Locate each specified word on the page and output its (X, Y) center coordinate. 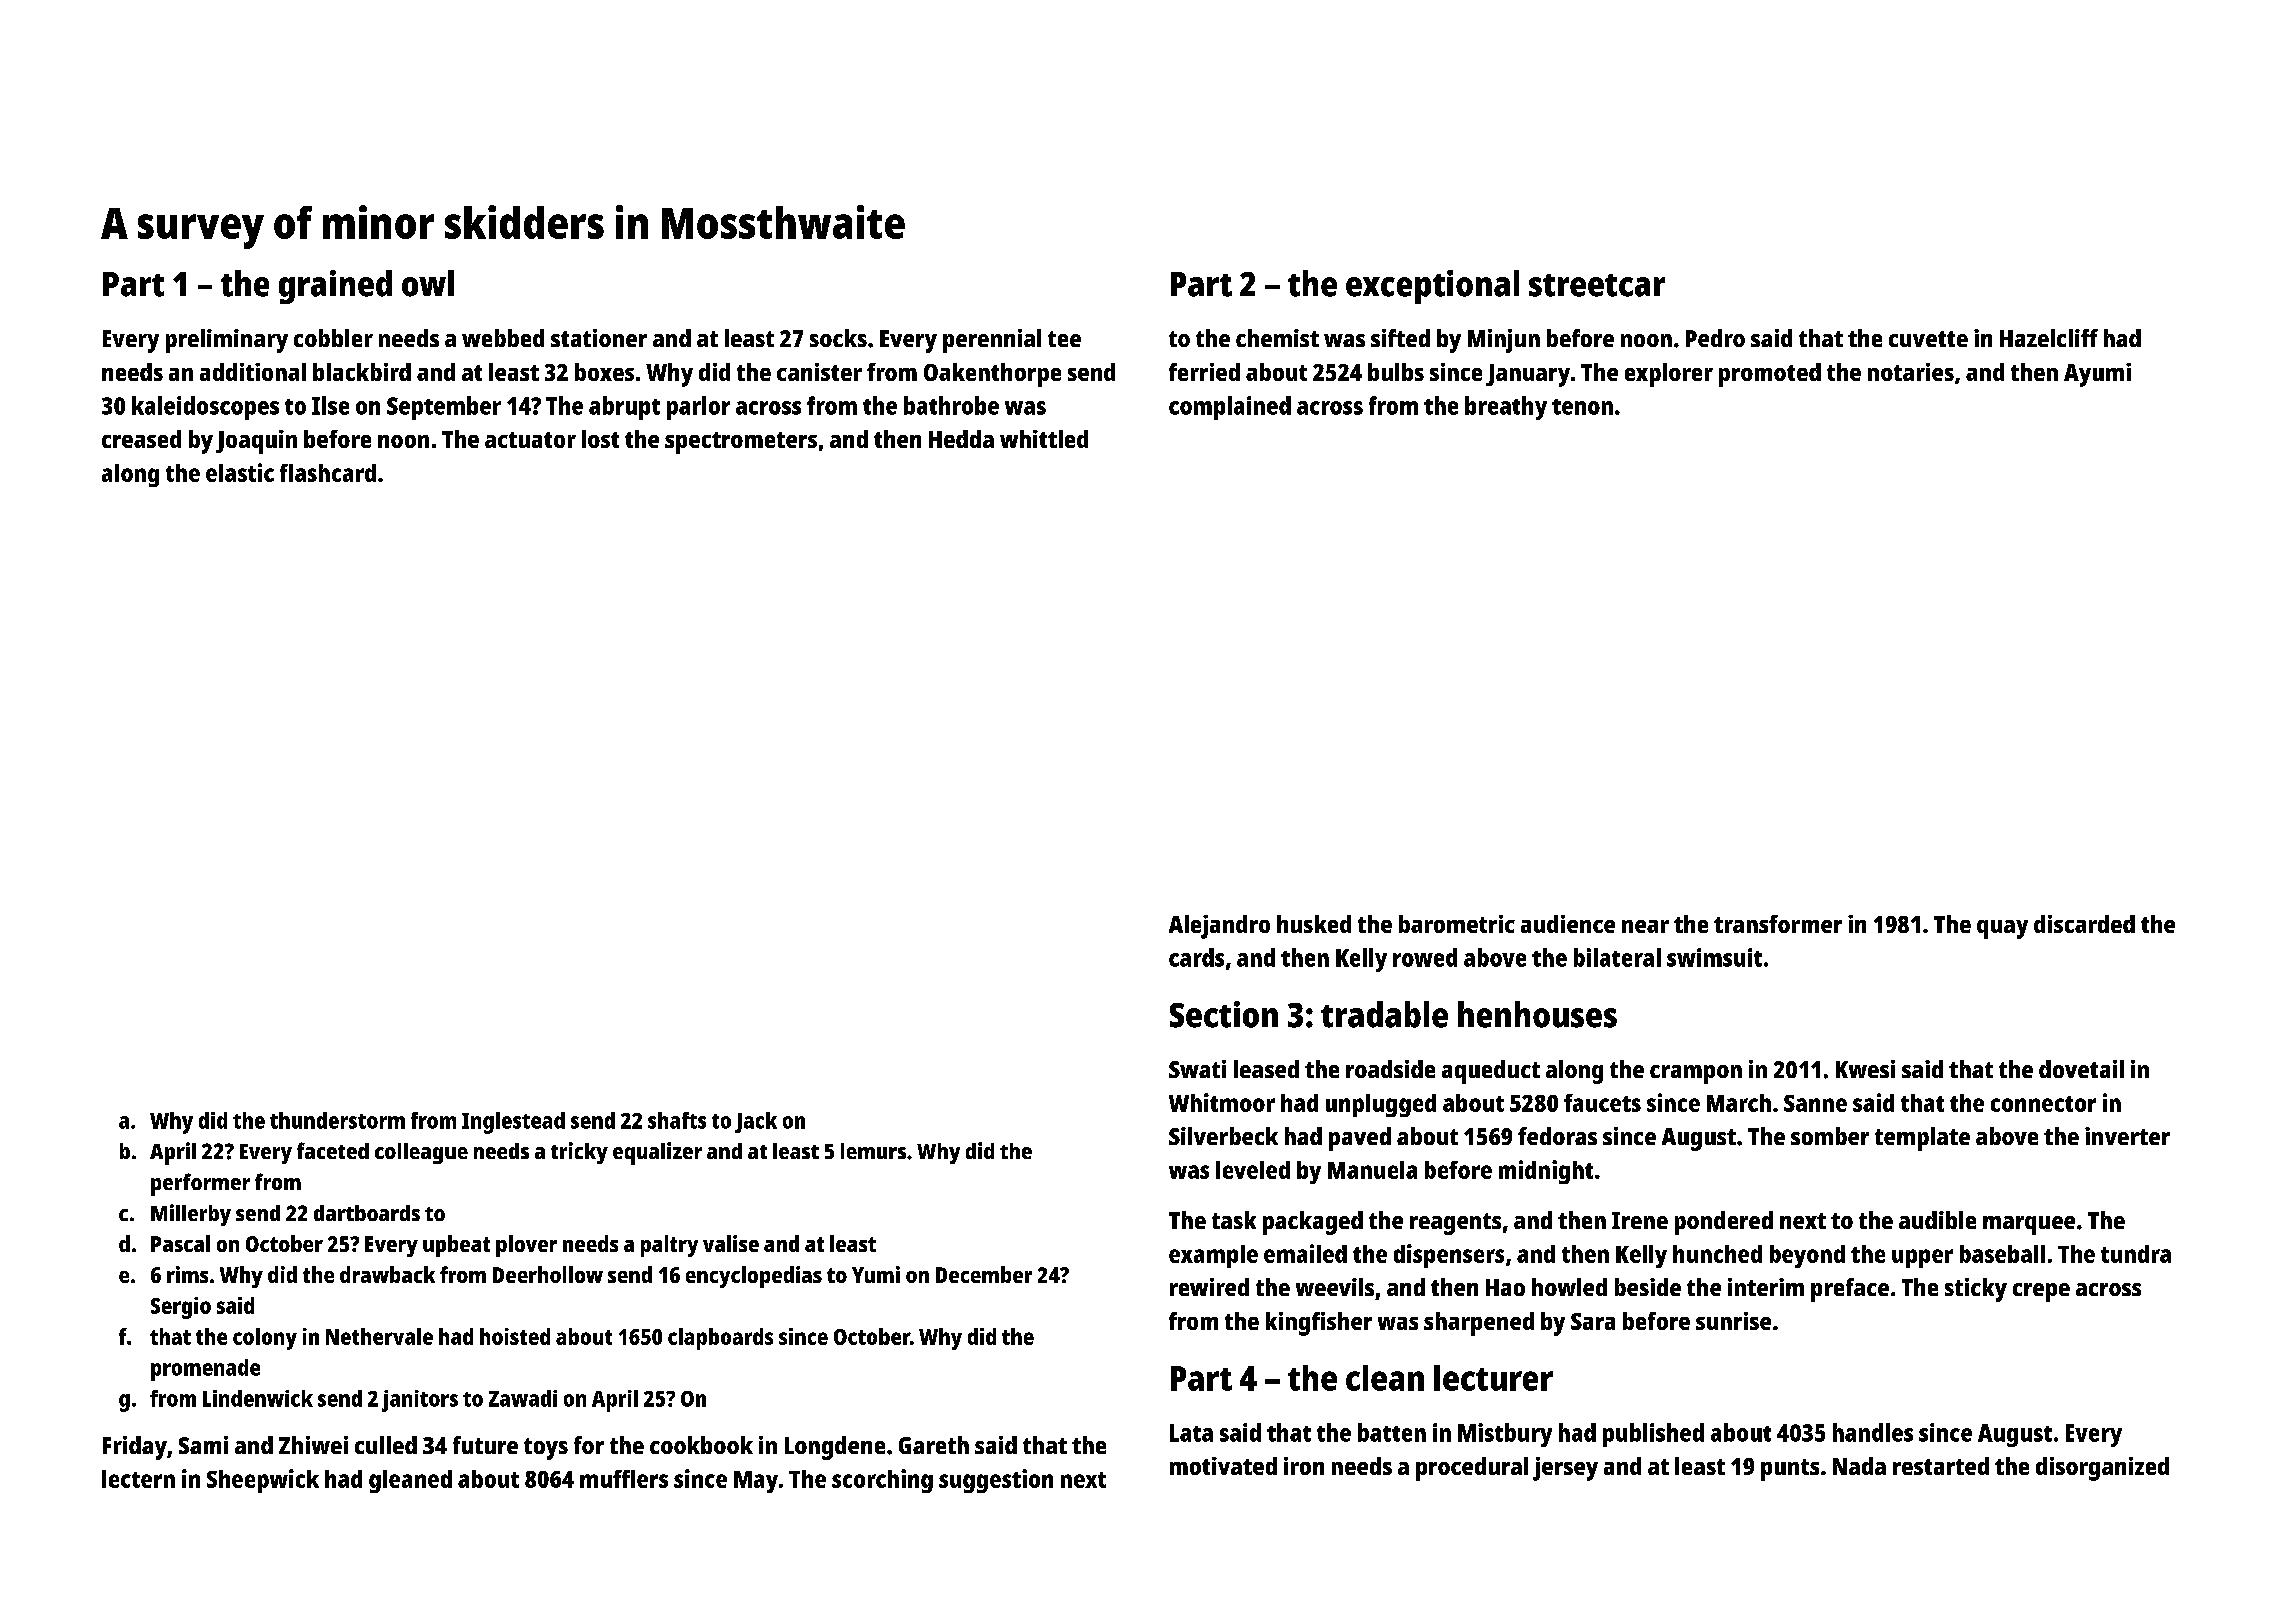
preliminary (227, 341)
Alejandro (1219, 927)
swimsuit (1714, 957)
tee (1064, 339)
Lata (1191, 1433)
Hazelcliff (2049, 338)
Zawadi (523, 1398)
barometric (1457, 924)
